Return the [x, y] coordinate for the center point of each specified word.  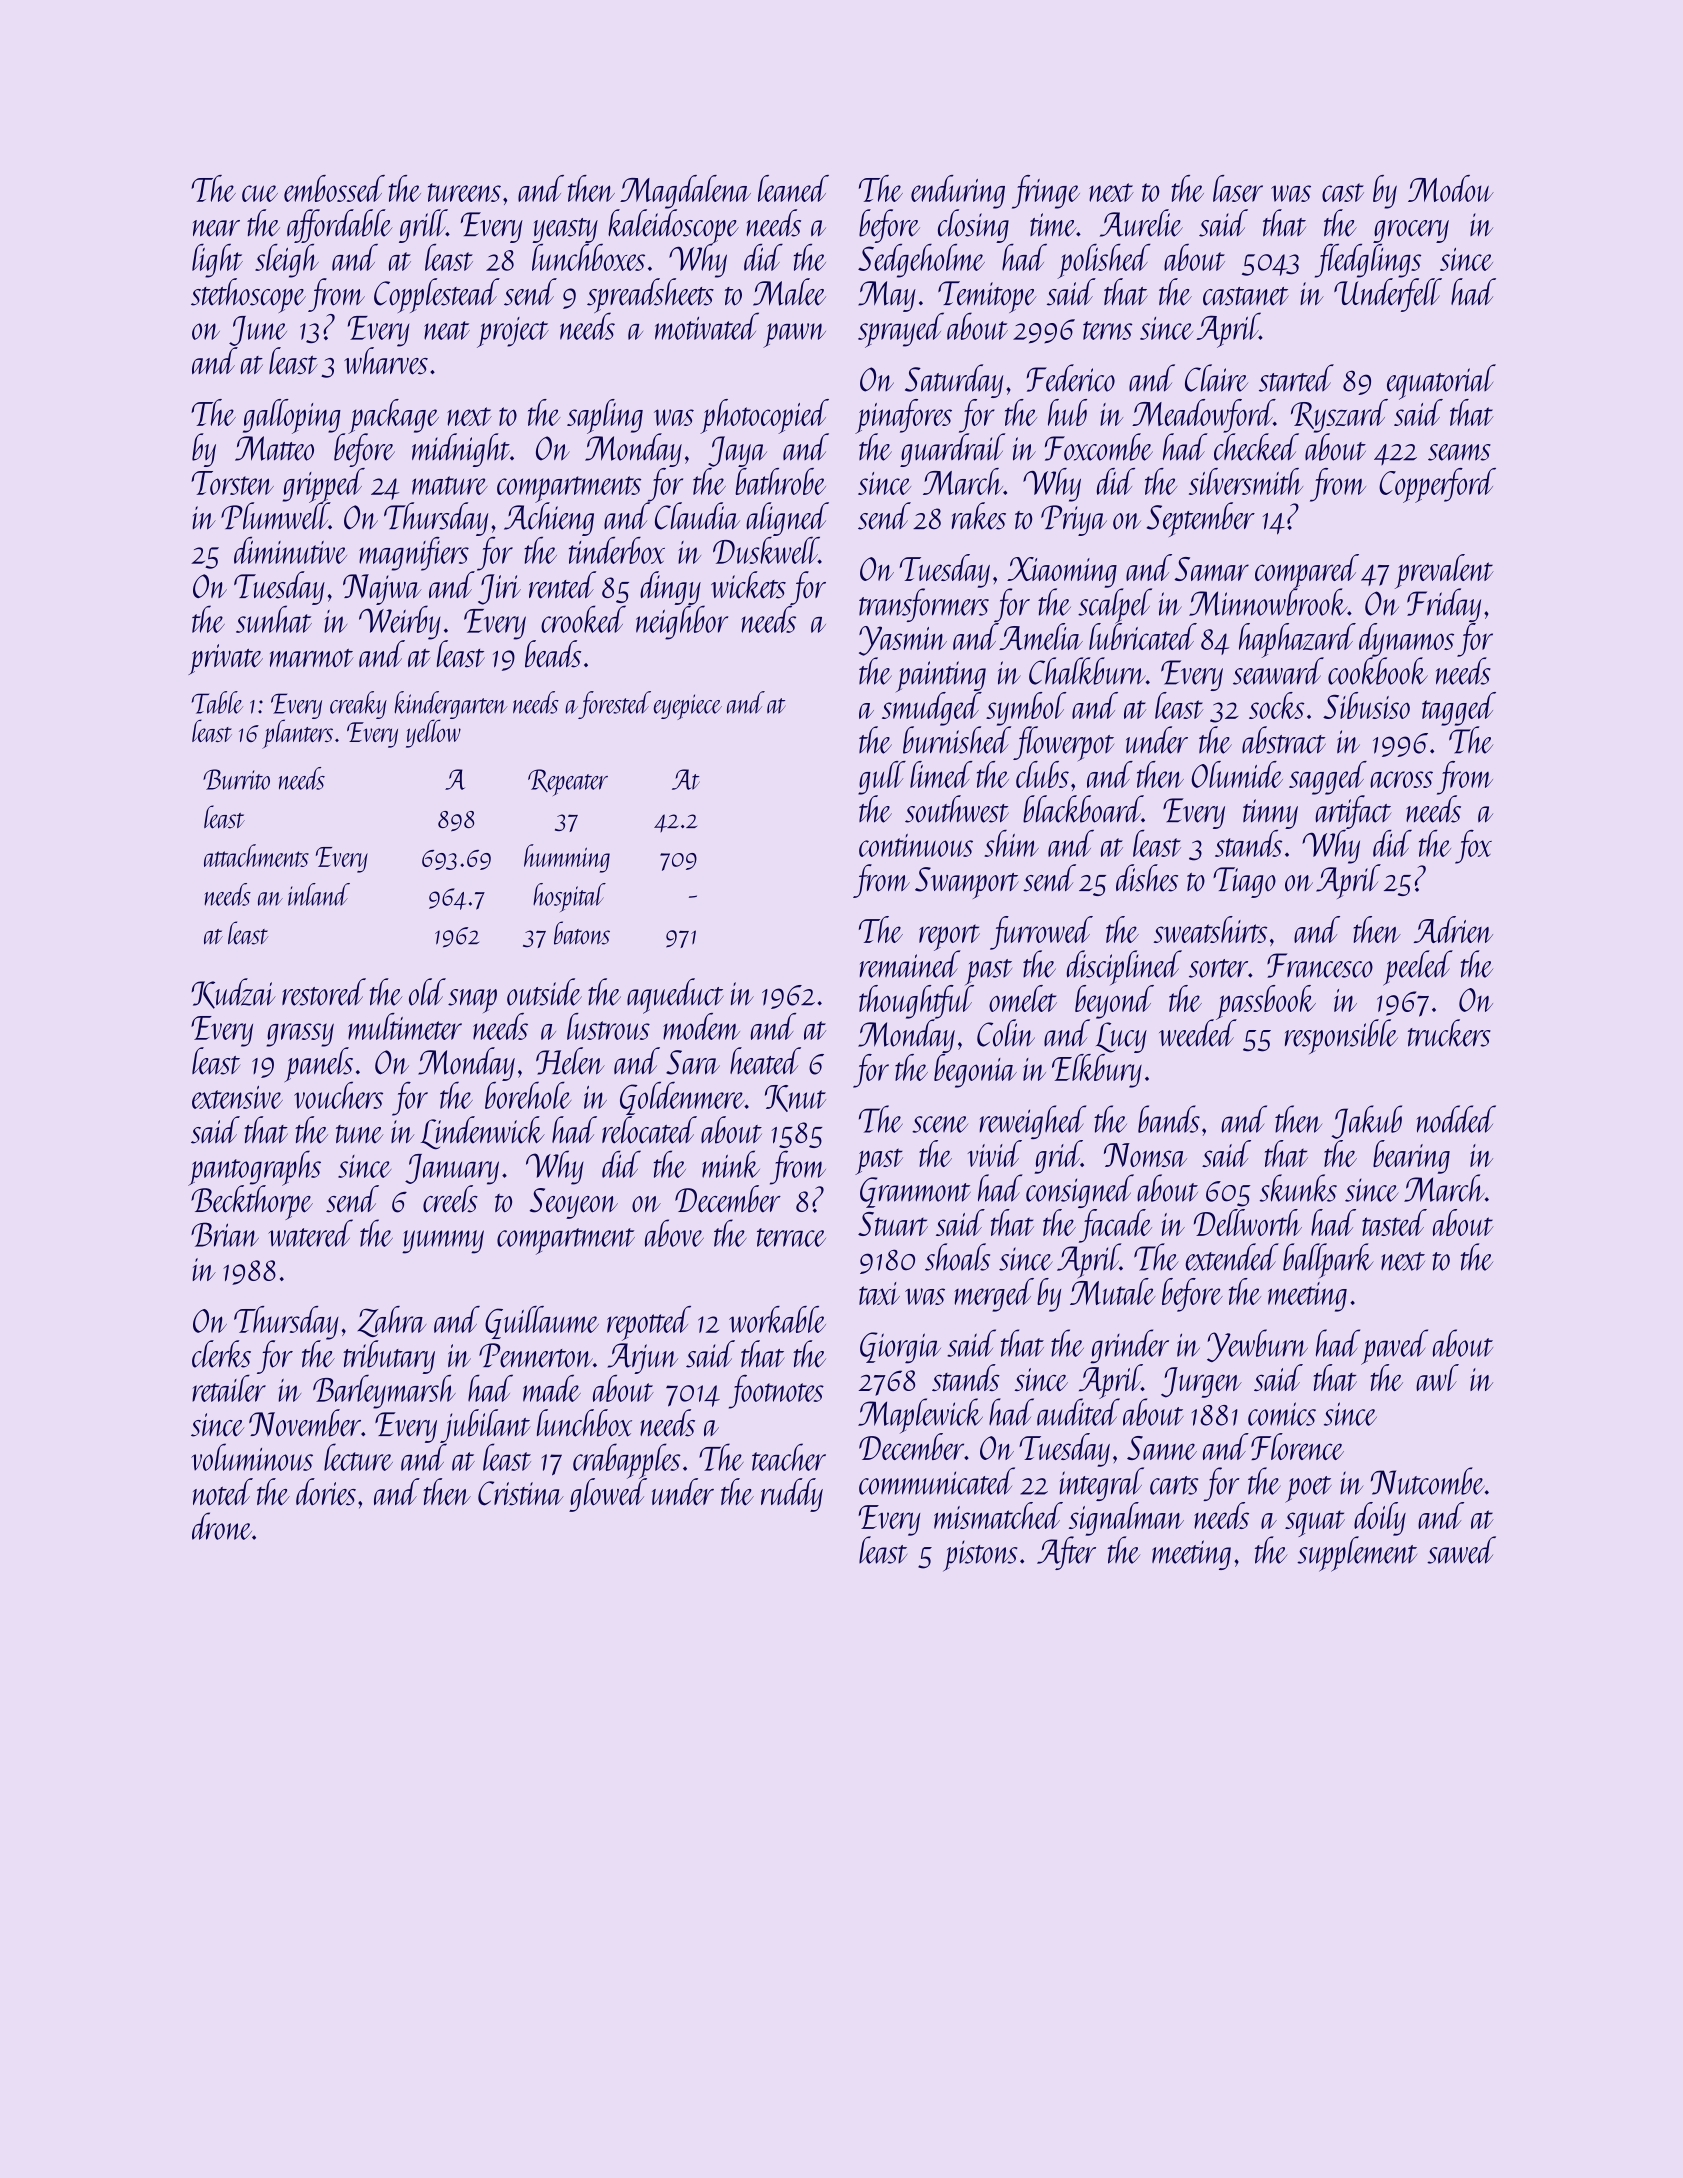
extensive [237, 1097]
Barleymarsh [384, 1391]
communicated [937, 1481]
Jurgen [1201, 1382]
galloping [293, 416]
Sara [693, 1062]
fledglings [1368, 261]
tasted [1394, 1222]
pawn [794, 335]
